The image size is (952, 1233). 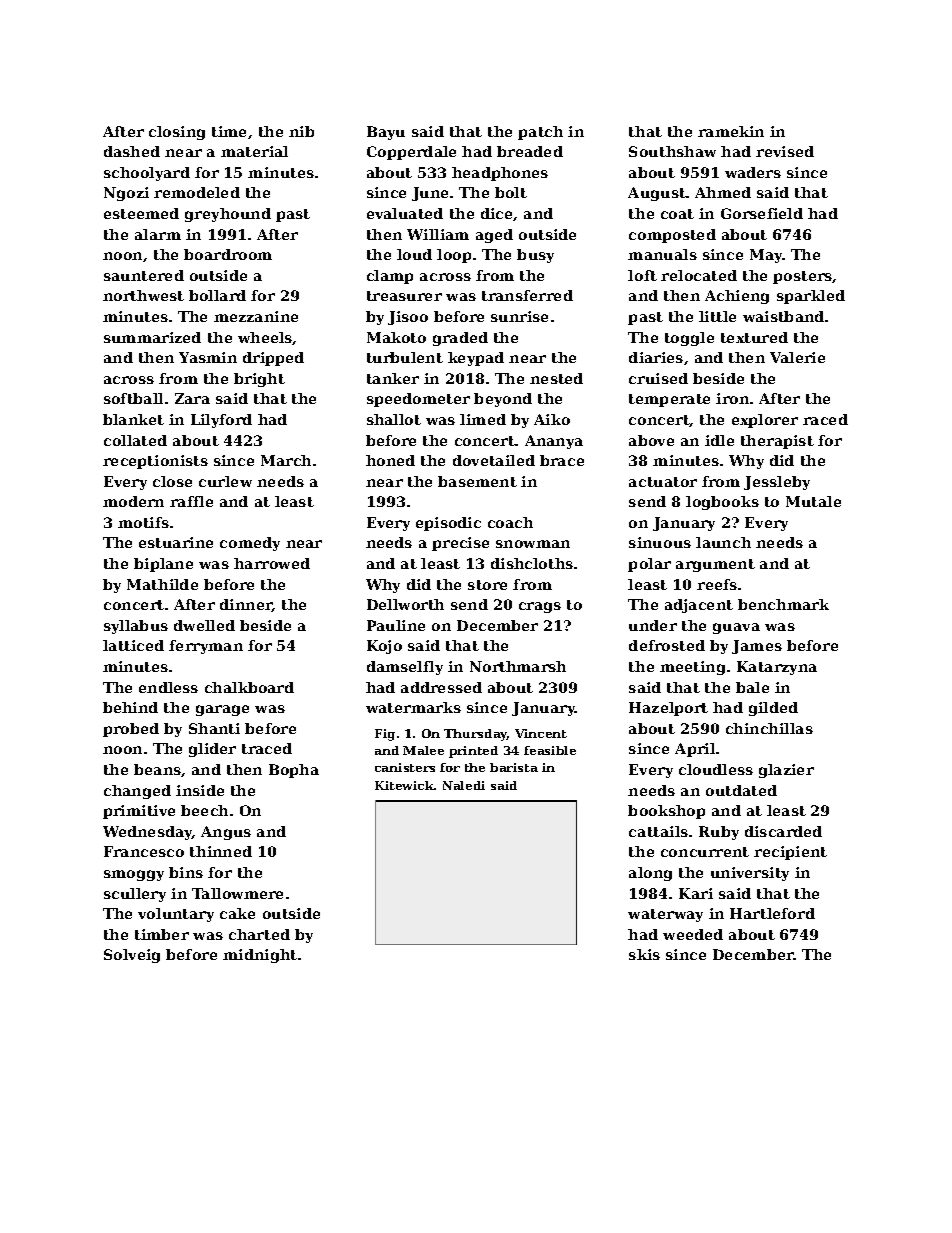 I want to click on Bopha, so click(x=294, y=771).
